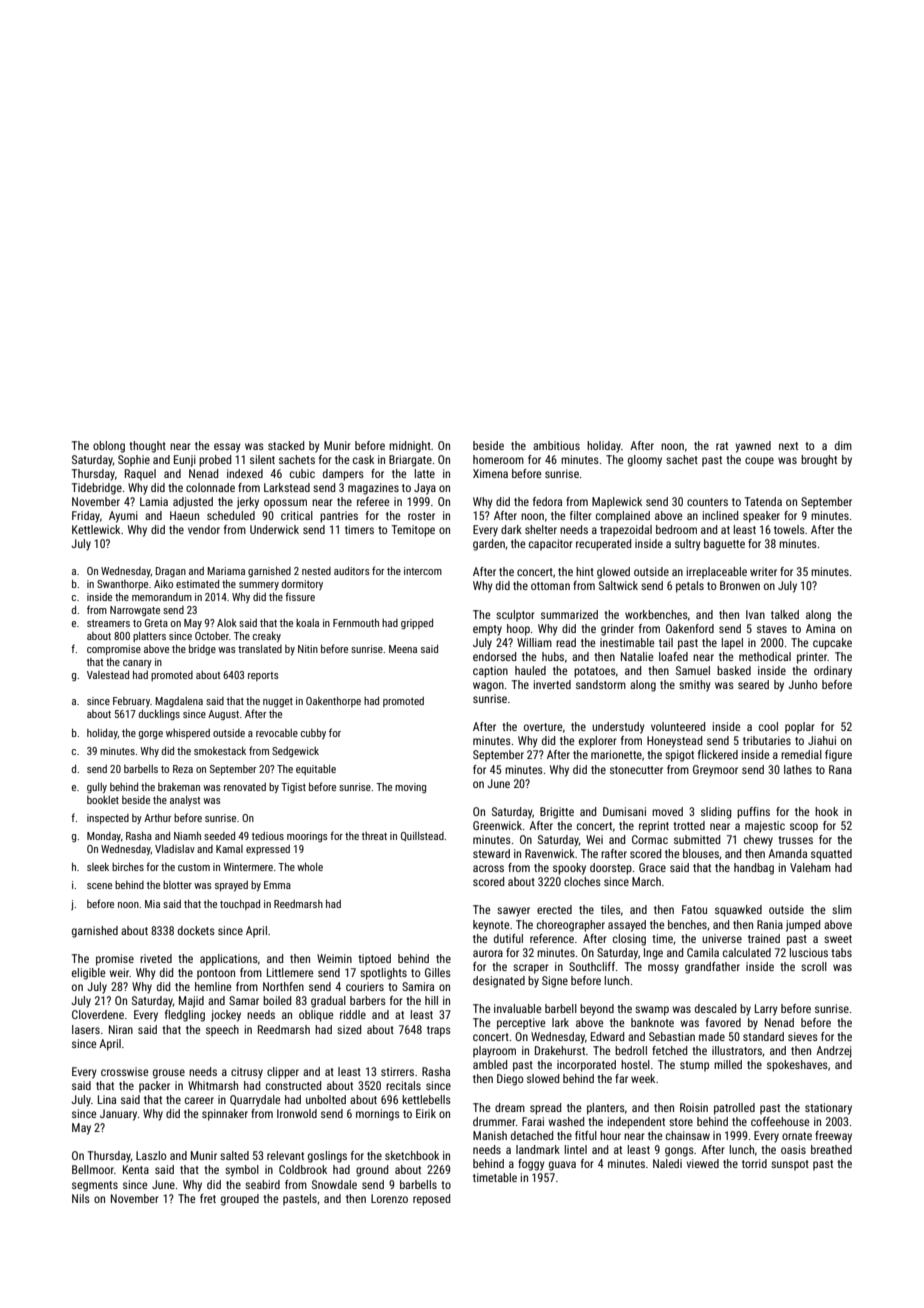 Image resolution: width=924 pixels, height=1308 pixels. Describe the element at coordinates (833, 1137) in the image. I see `freeway` at that location.
